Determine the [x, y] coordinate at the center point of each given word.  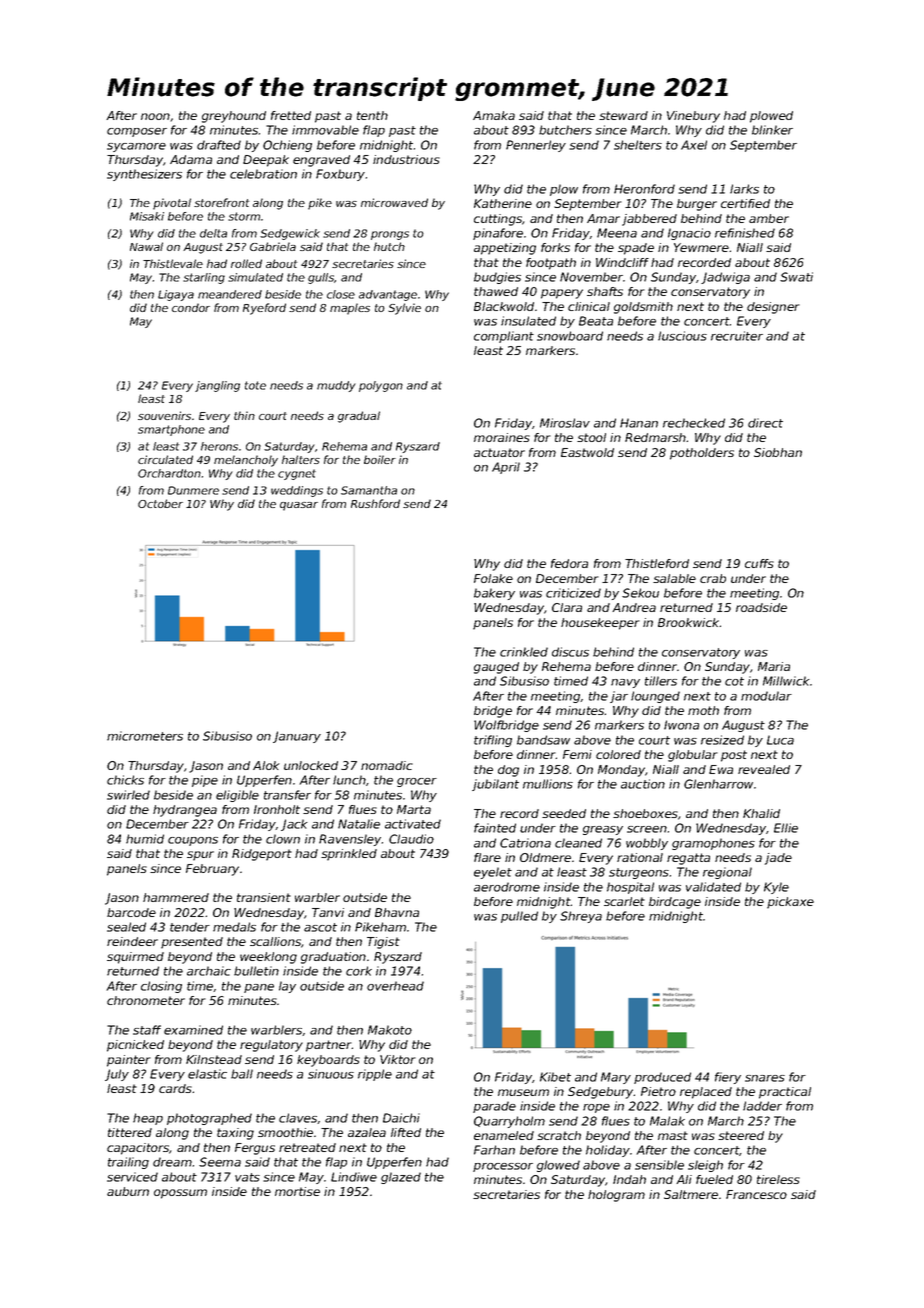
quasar [299, 506]
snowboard [570, 336]
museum [523, 1092]
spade [636, 249]
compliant [504, 337]
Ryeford [264, 309]
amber [769, 218]
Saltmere [691, 1194]
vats [247, 1177]
